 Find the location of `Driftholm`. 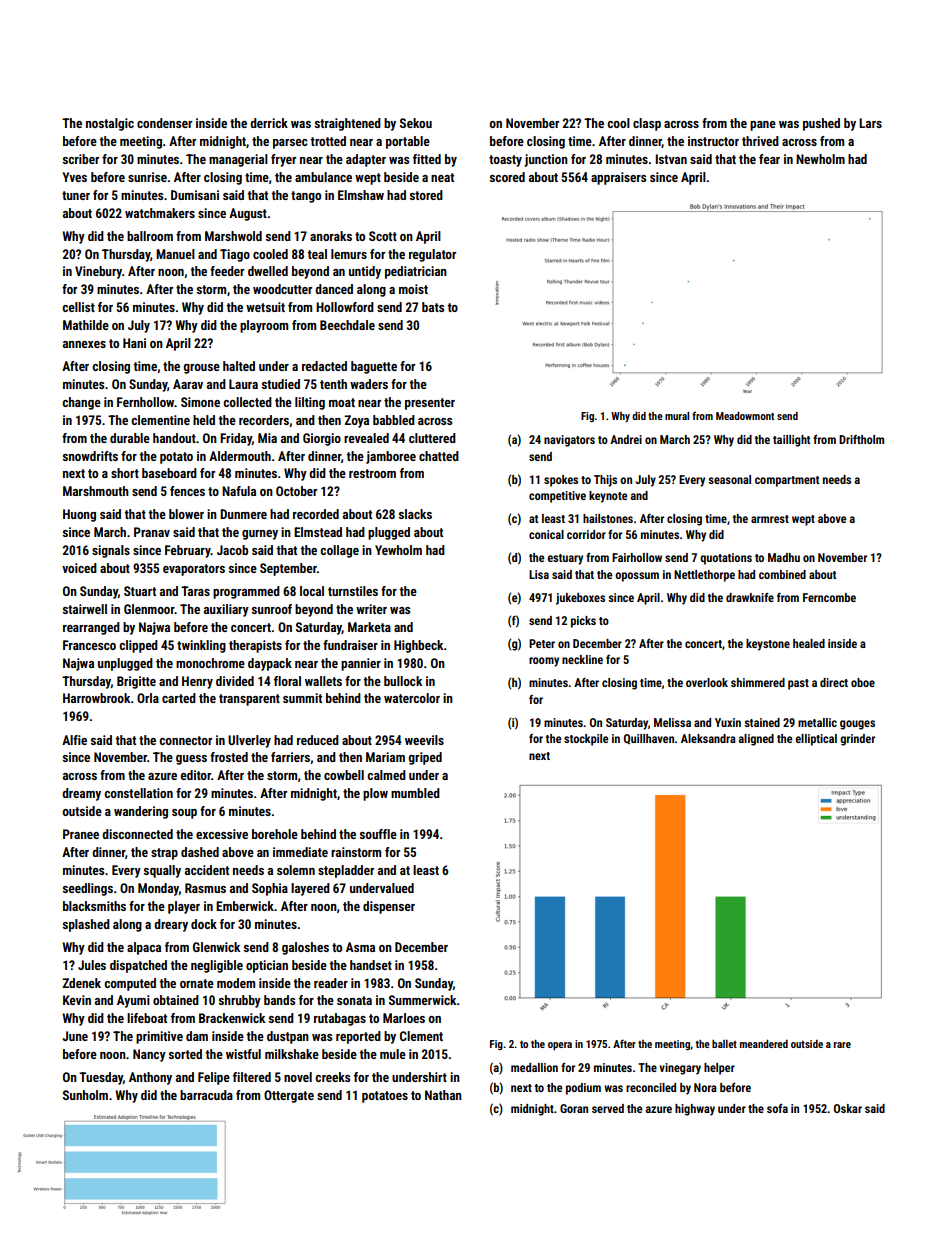

Driftholm is located at coordinates (861, 439).
